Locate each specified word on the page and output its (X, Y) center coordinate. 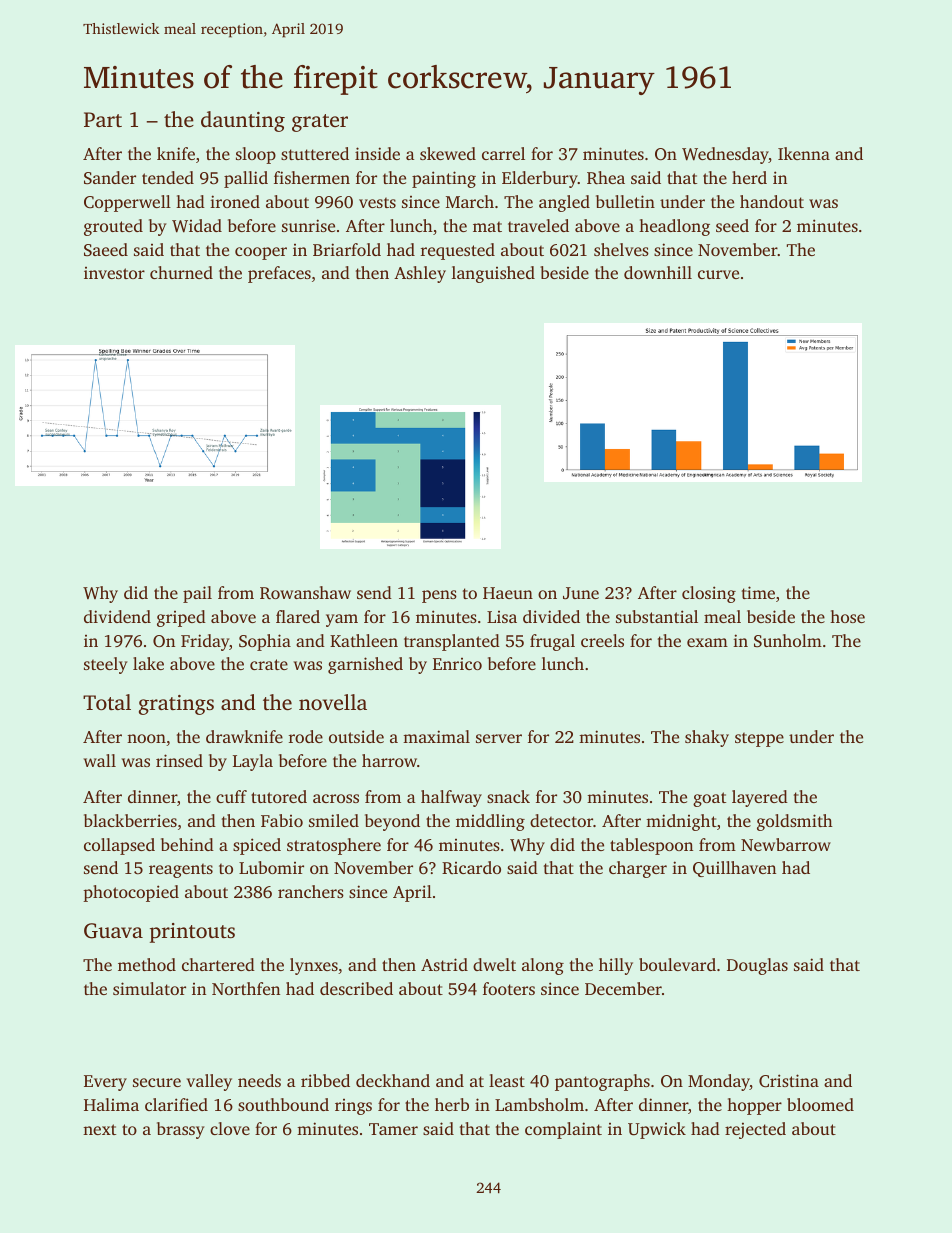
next (99, 1129)
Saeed (106, 249)
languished (493, 274)
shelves (621, 249)
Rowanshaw (305, 593)
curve (718, 274)
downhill (658, 272)
